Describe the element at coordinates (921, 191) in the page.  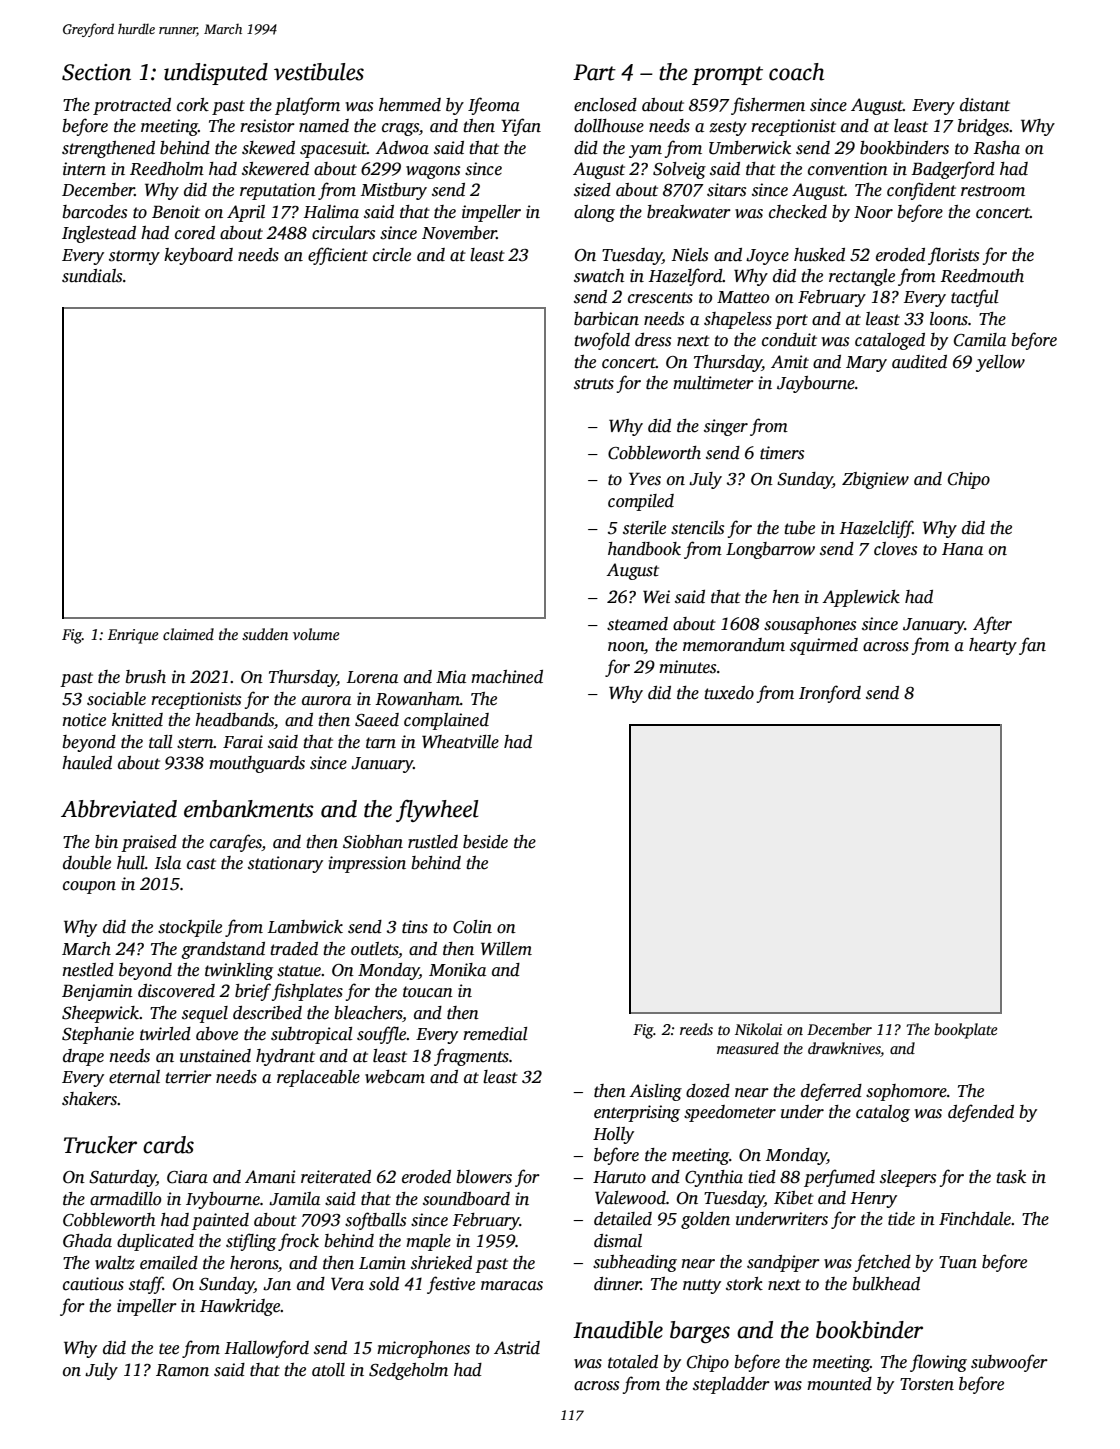
I see `confident` at that location.
